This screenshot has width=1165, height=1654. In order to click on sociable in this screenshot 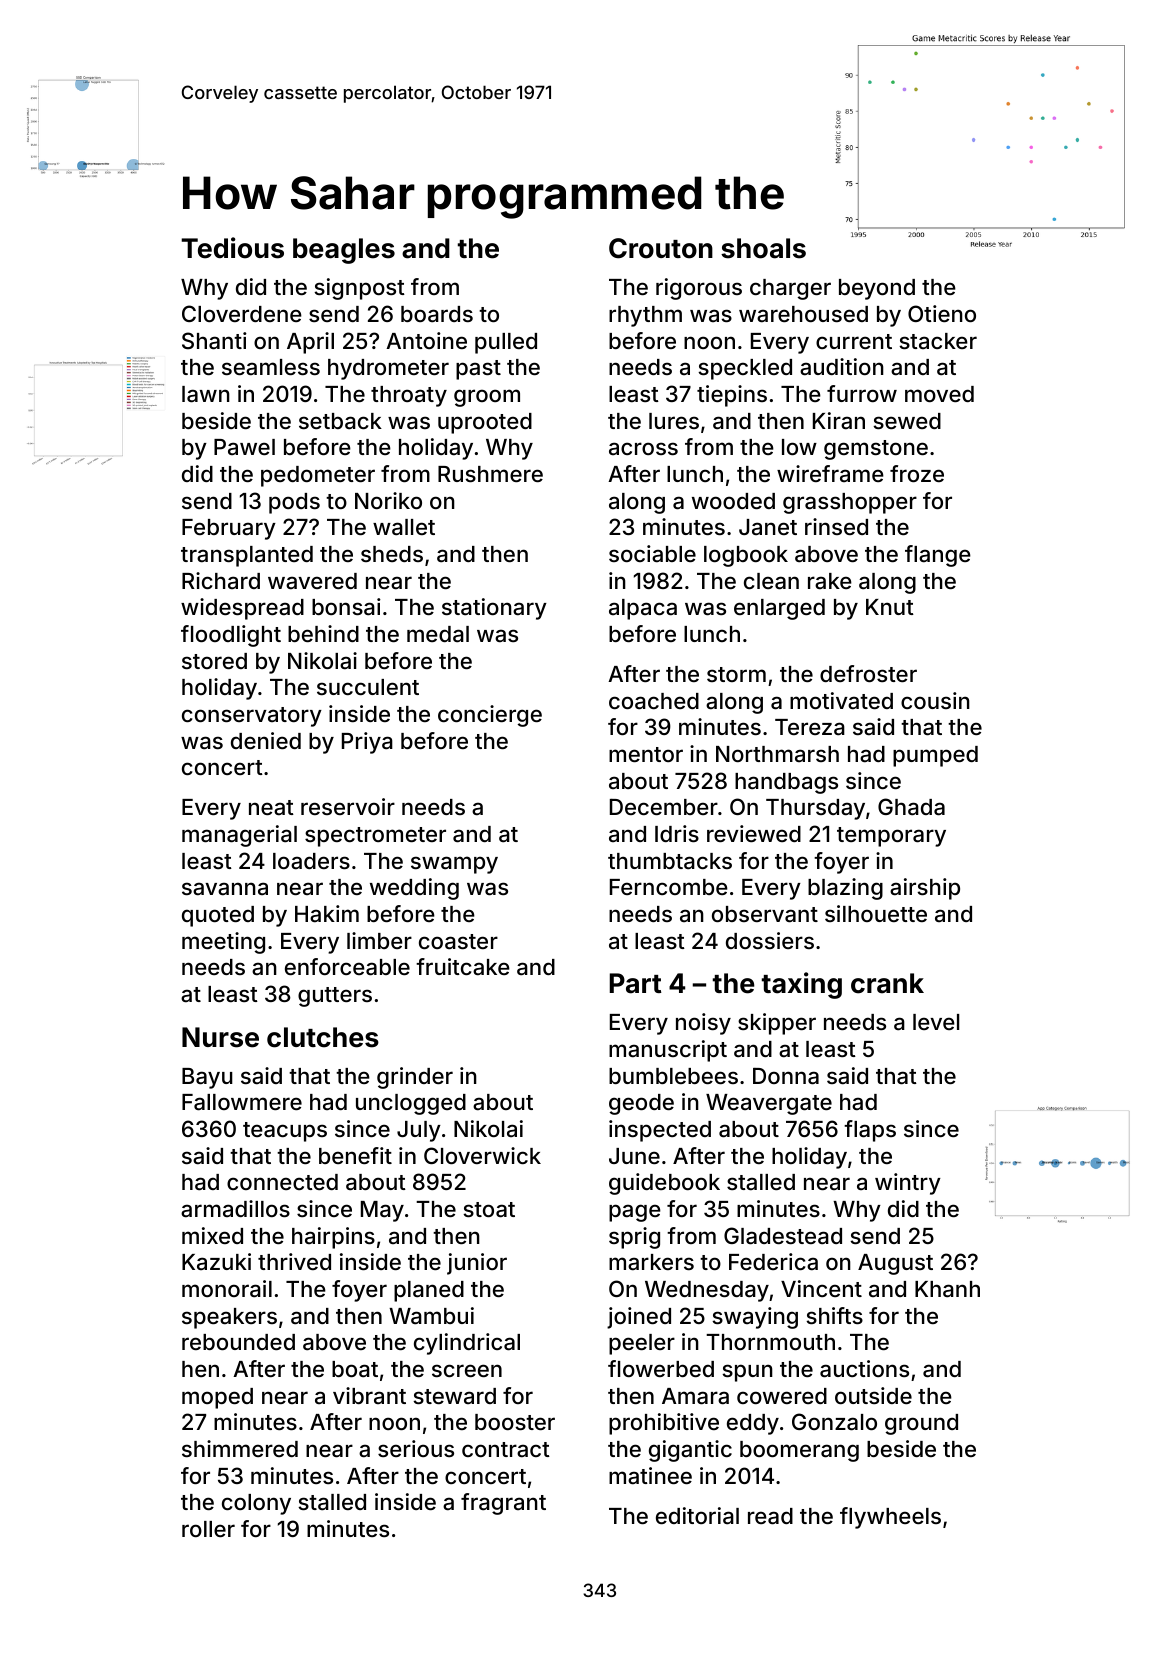, I will do `click(652, 554)`.
